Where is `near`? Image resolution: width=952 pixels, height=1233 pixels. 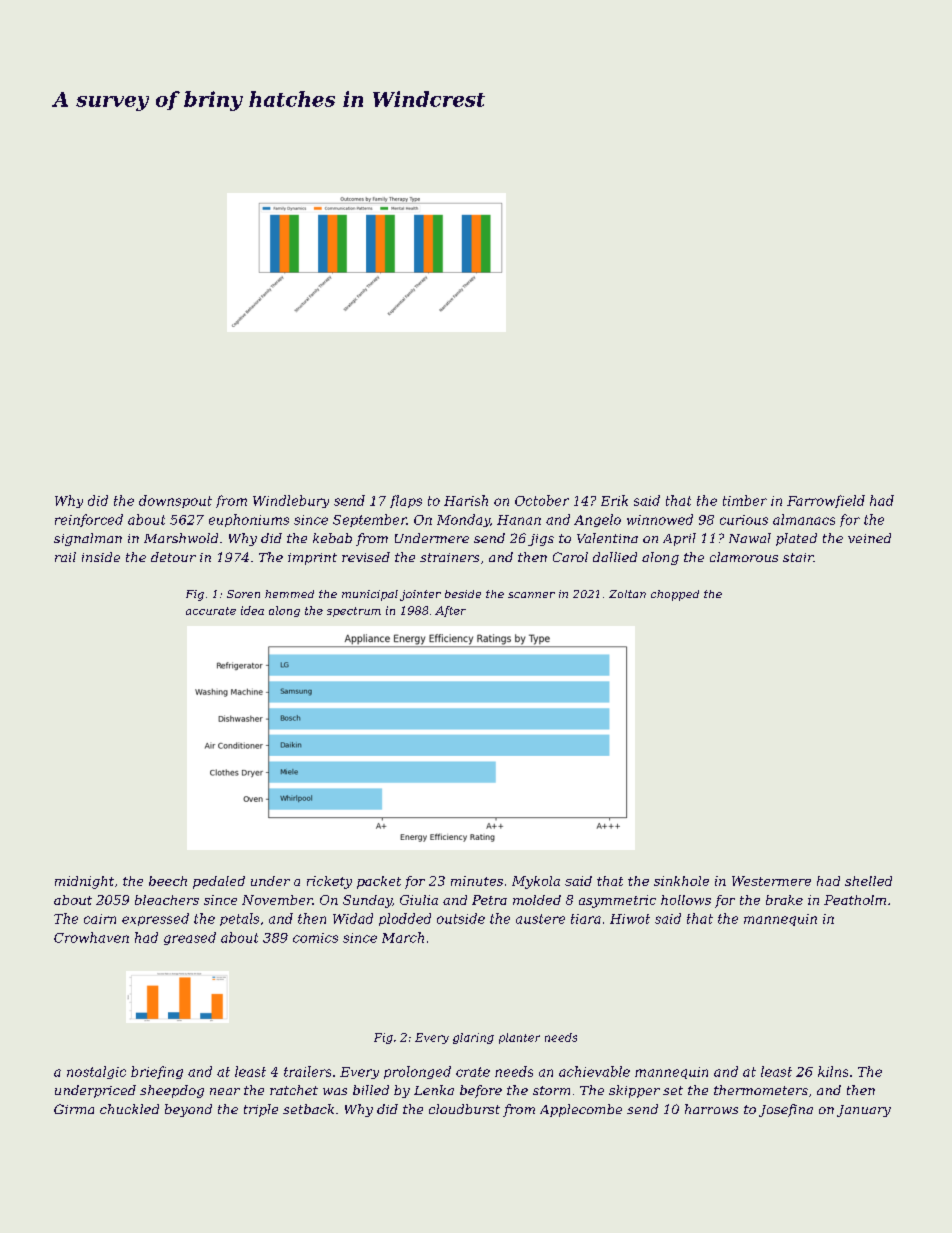 near is located at coordinates (225, 1091).
